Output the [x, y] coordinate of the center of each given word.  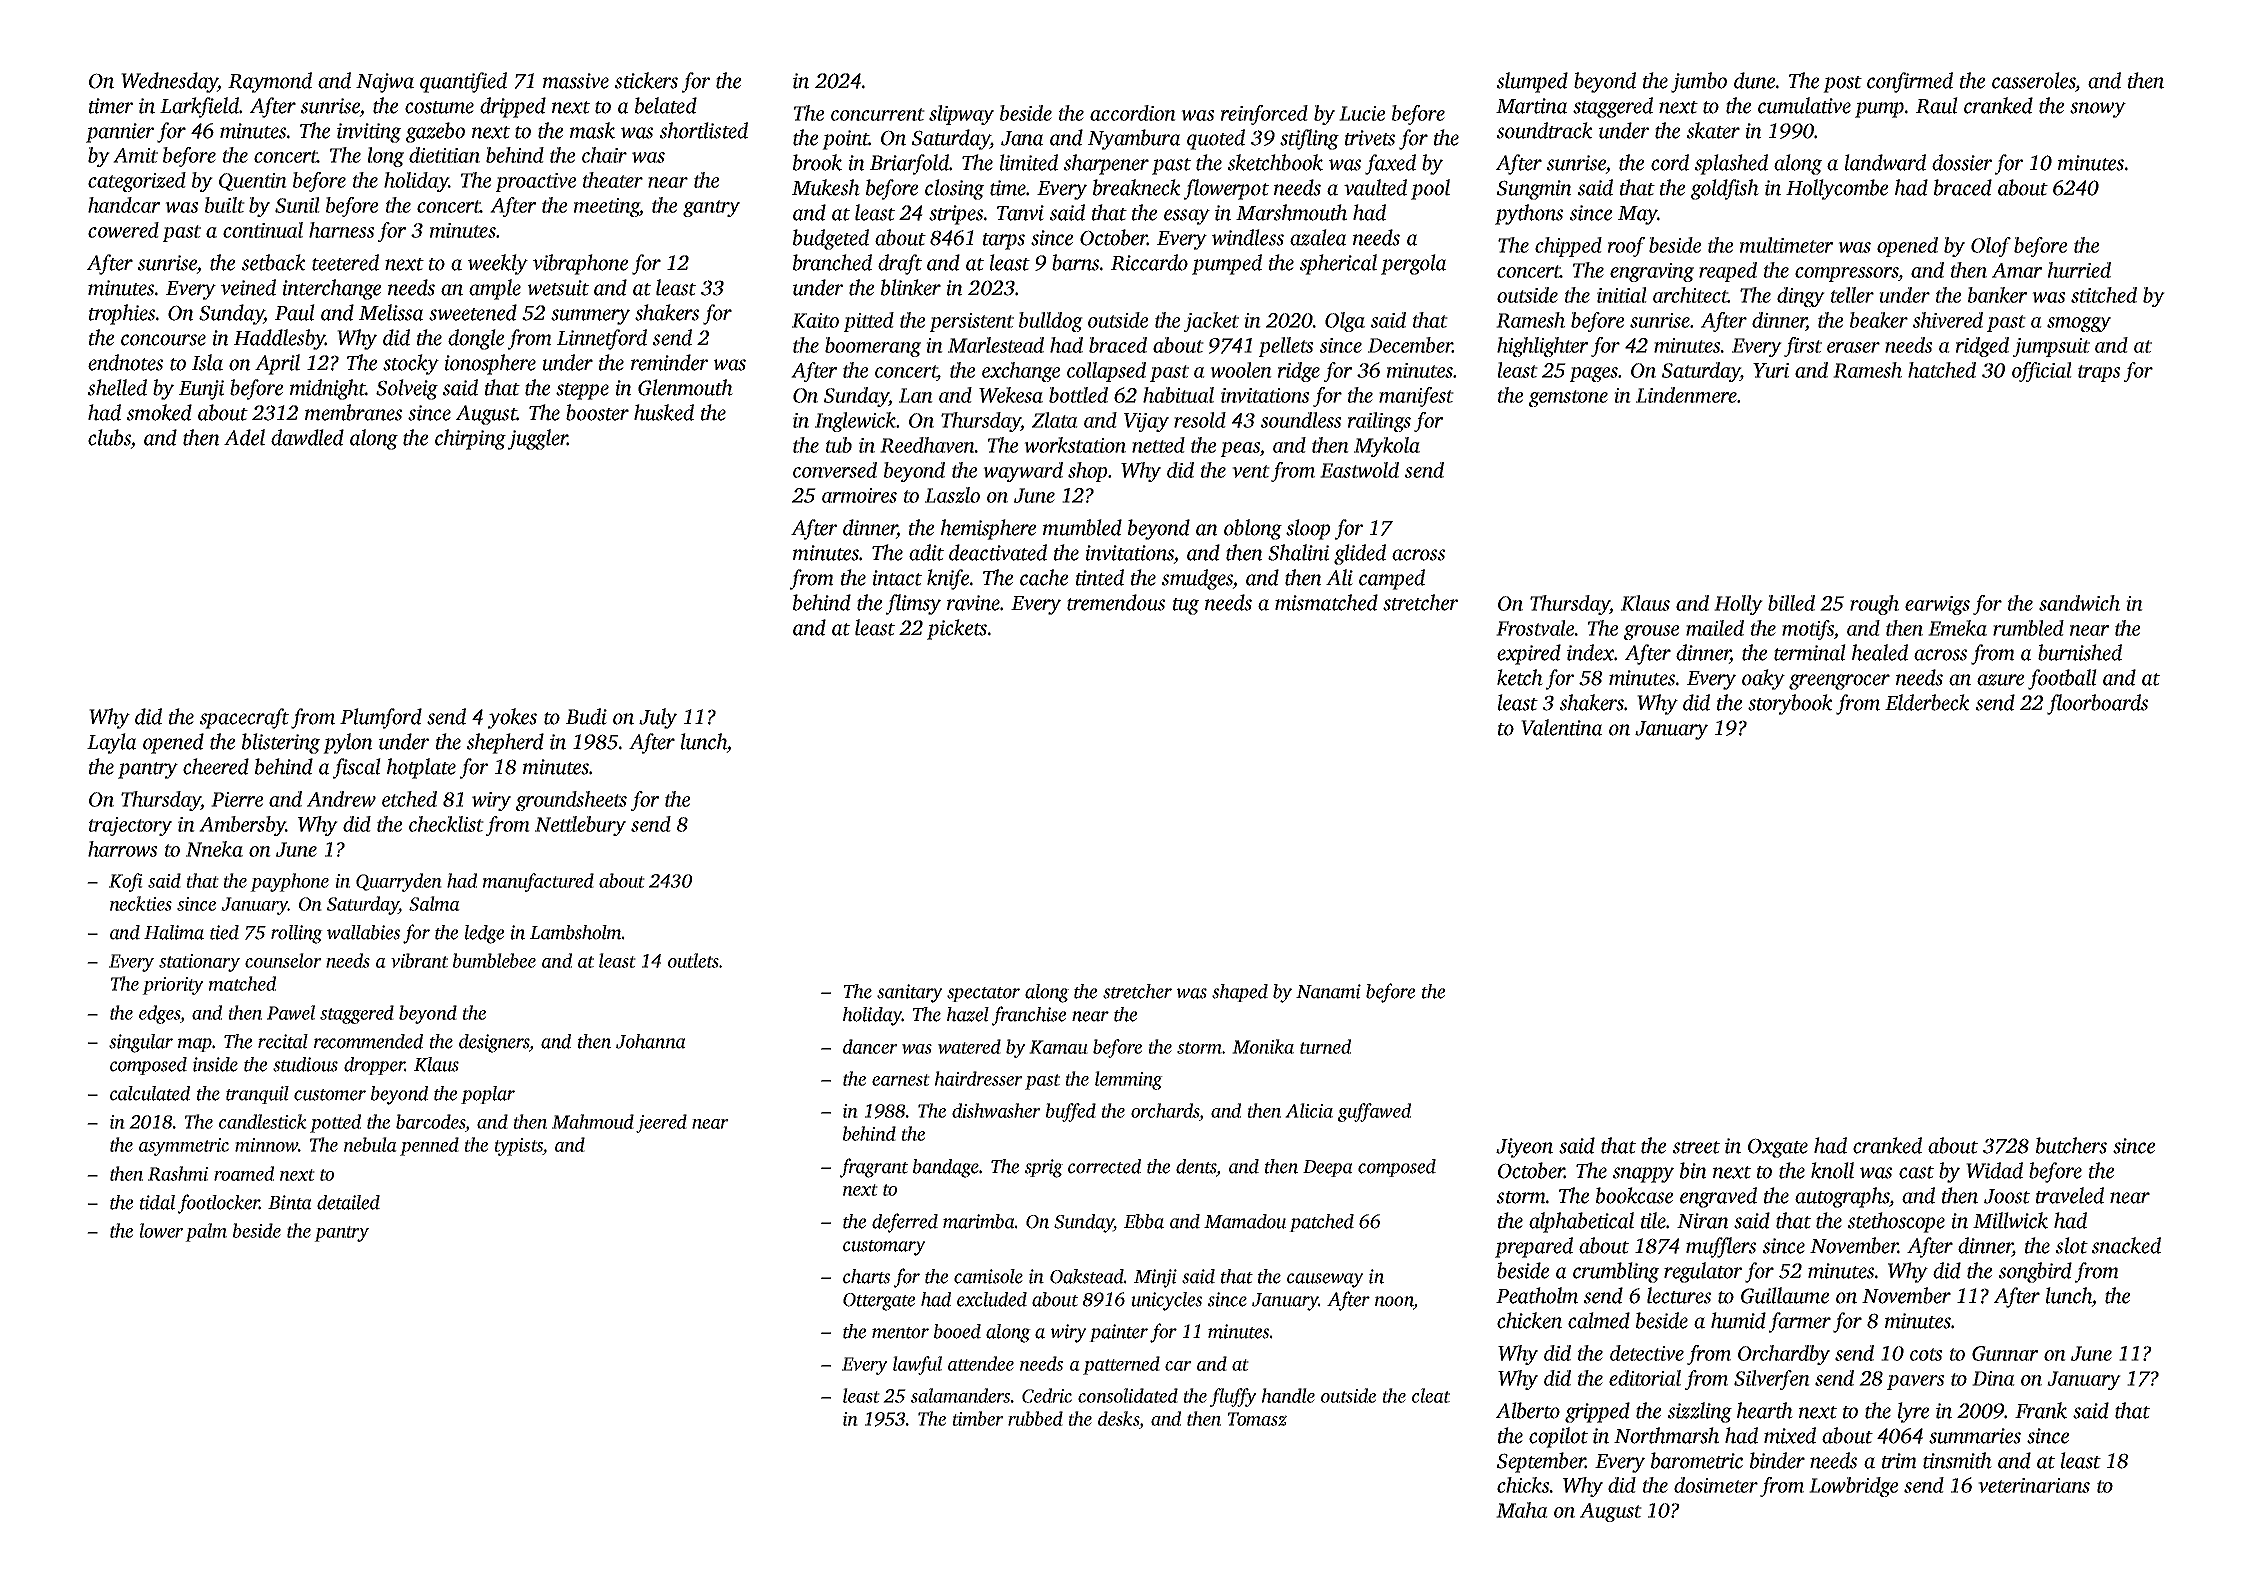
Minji [1155, 1278]
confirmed [1910, 82]
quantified [463, 82]
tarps [1004, 241]
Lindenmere [1686, 395]
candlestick [263, 1121]
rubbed [1035, 1418]
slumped [1532, 82]
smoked [159, 412]
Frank [2041, 1410]
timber [978, 1418]
